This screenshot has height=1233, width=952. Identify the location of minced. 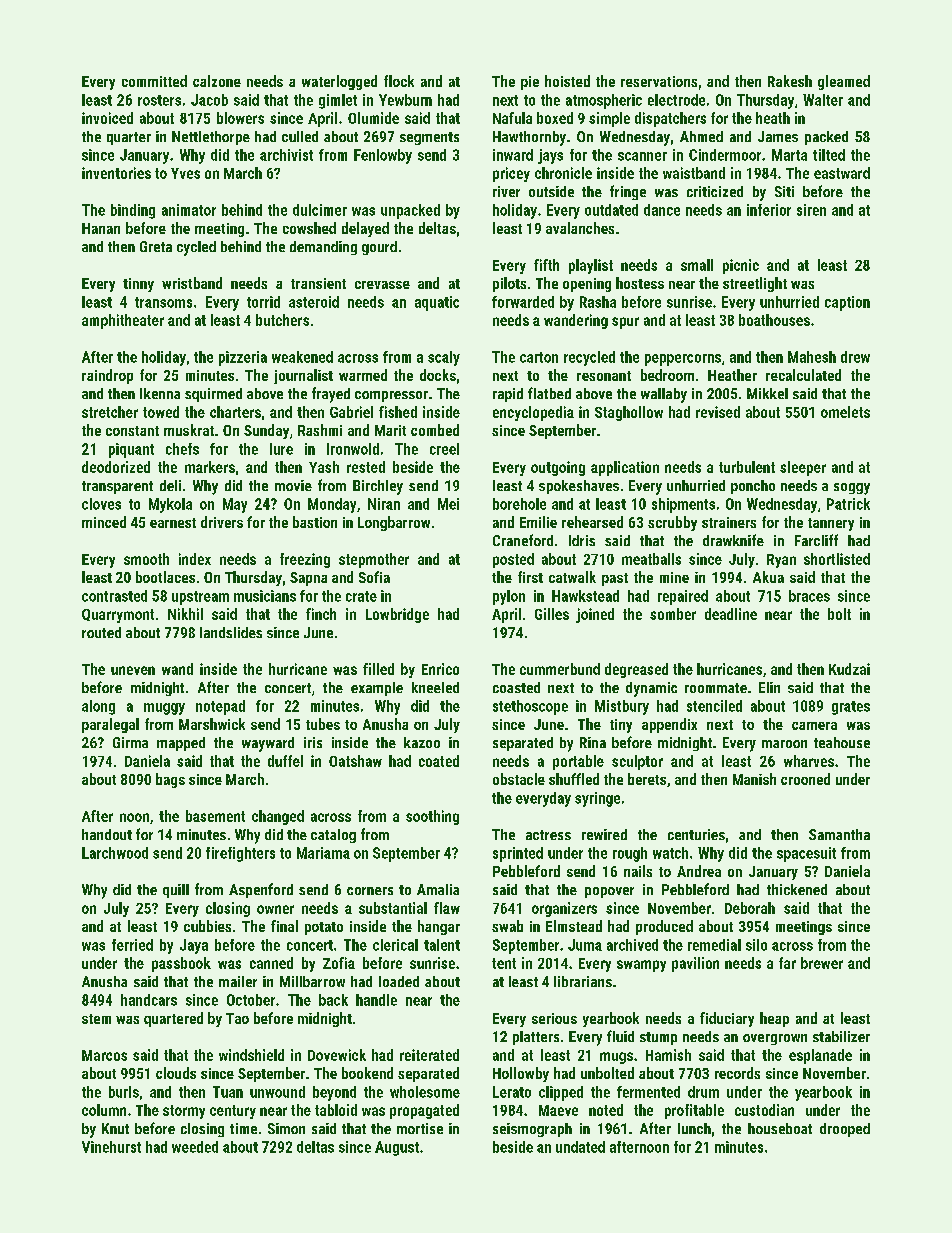
(104, 522).
